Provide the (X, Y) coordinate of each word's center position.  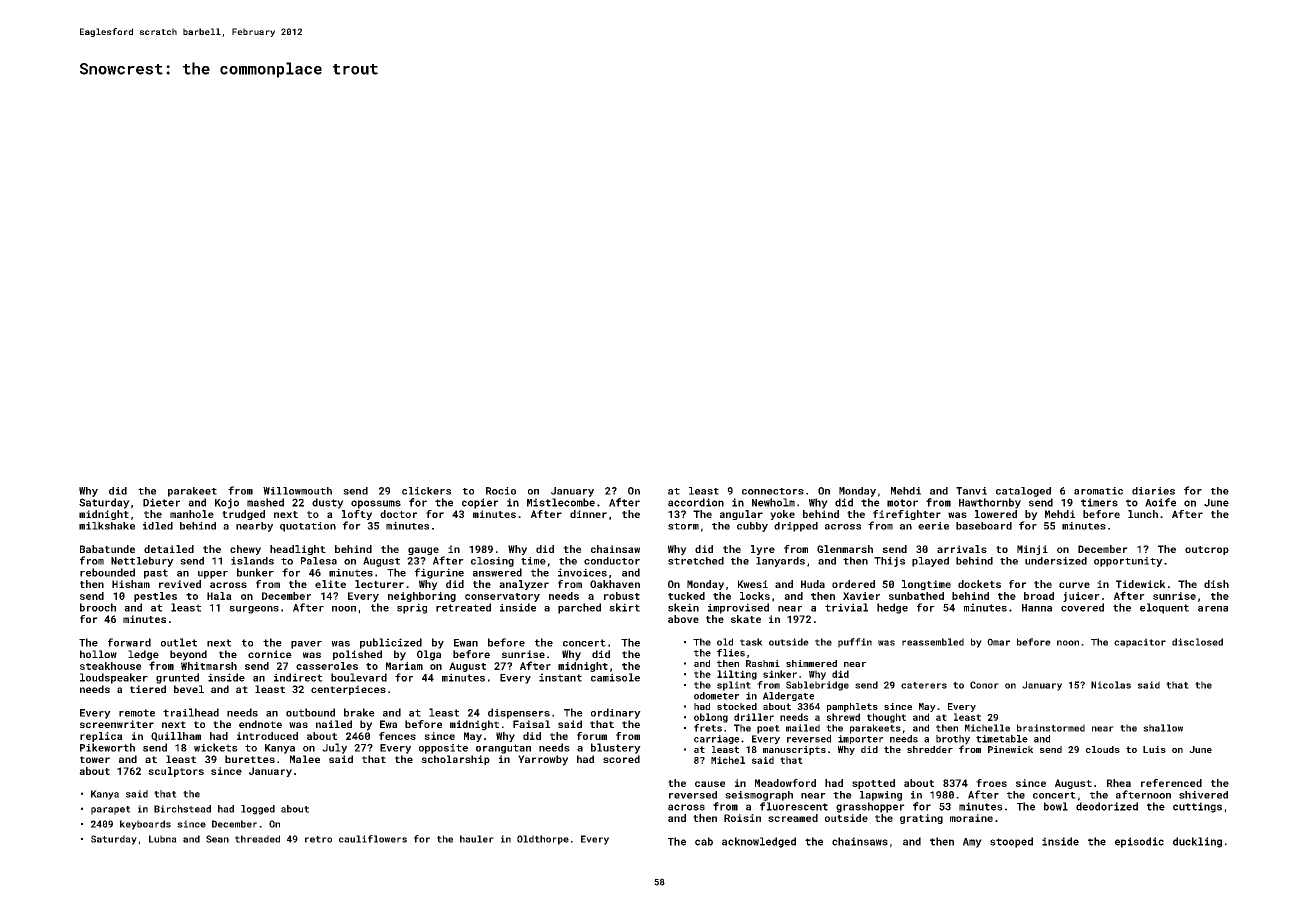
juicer (1081, 597)
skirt (624, 607)
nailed (334, 724)
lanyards (780, 562)
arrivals (962, 549)
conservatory (502, 597)
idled (158, 526)
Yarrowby (543, 760)
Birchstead (182, 809)
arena (1213, 609)
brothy (953, 740)
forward (129, 642)
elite (330, 584)
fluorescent (794, 806)
